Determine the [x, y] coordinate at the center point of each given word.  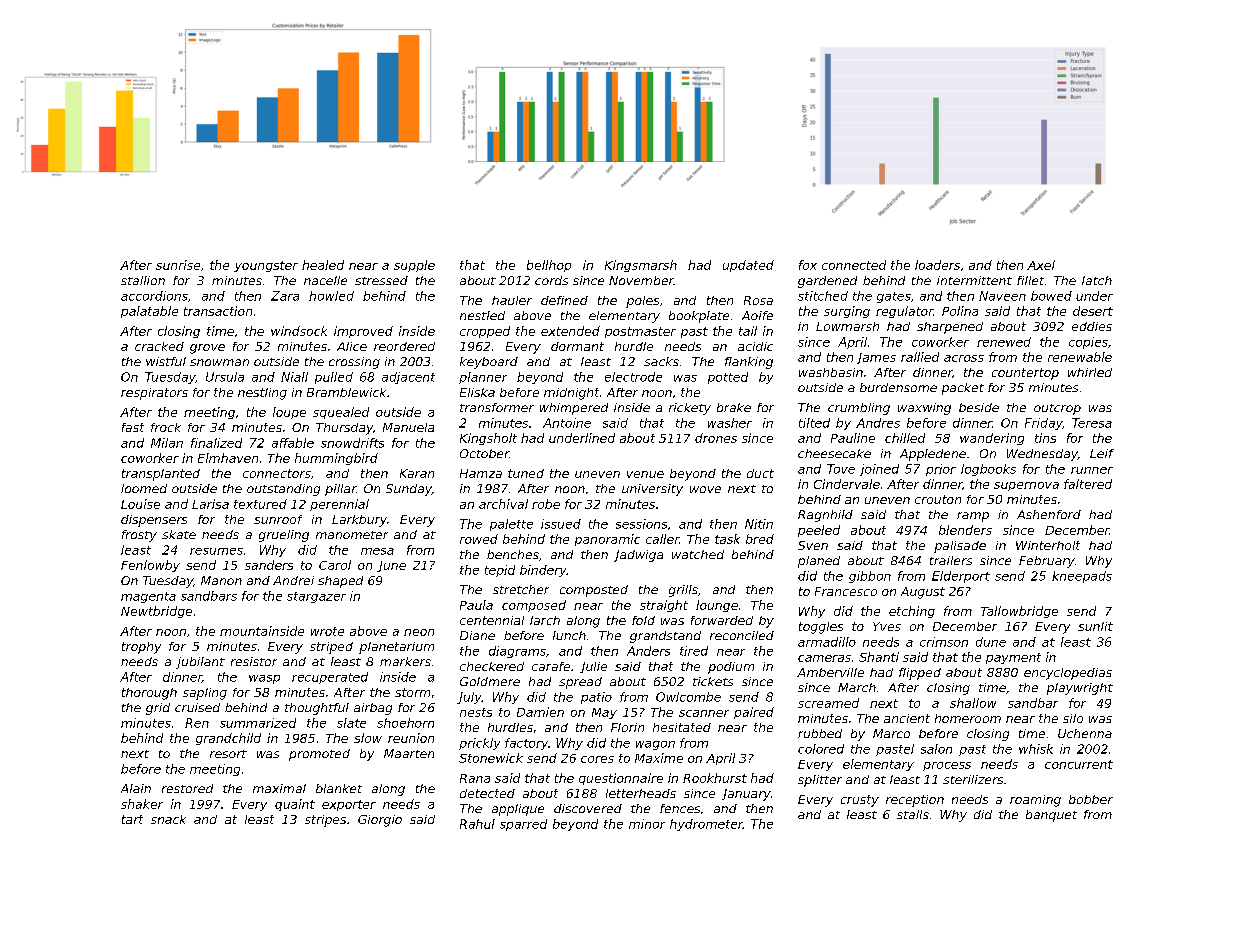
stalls [913, 814]
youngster [266, 266]
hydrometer [706, 825]
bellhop [549, 266]
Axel [1041, 265]
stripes [325, 821]
